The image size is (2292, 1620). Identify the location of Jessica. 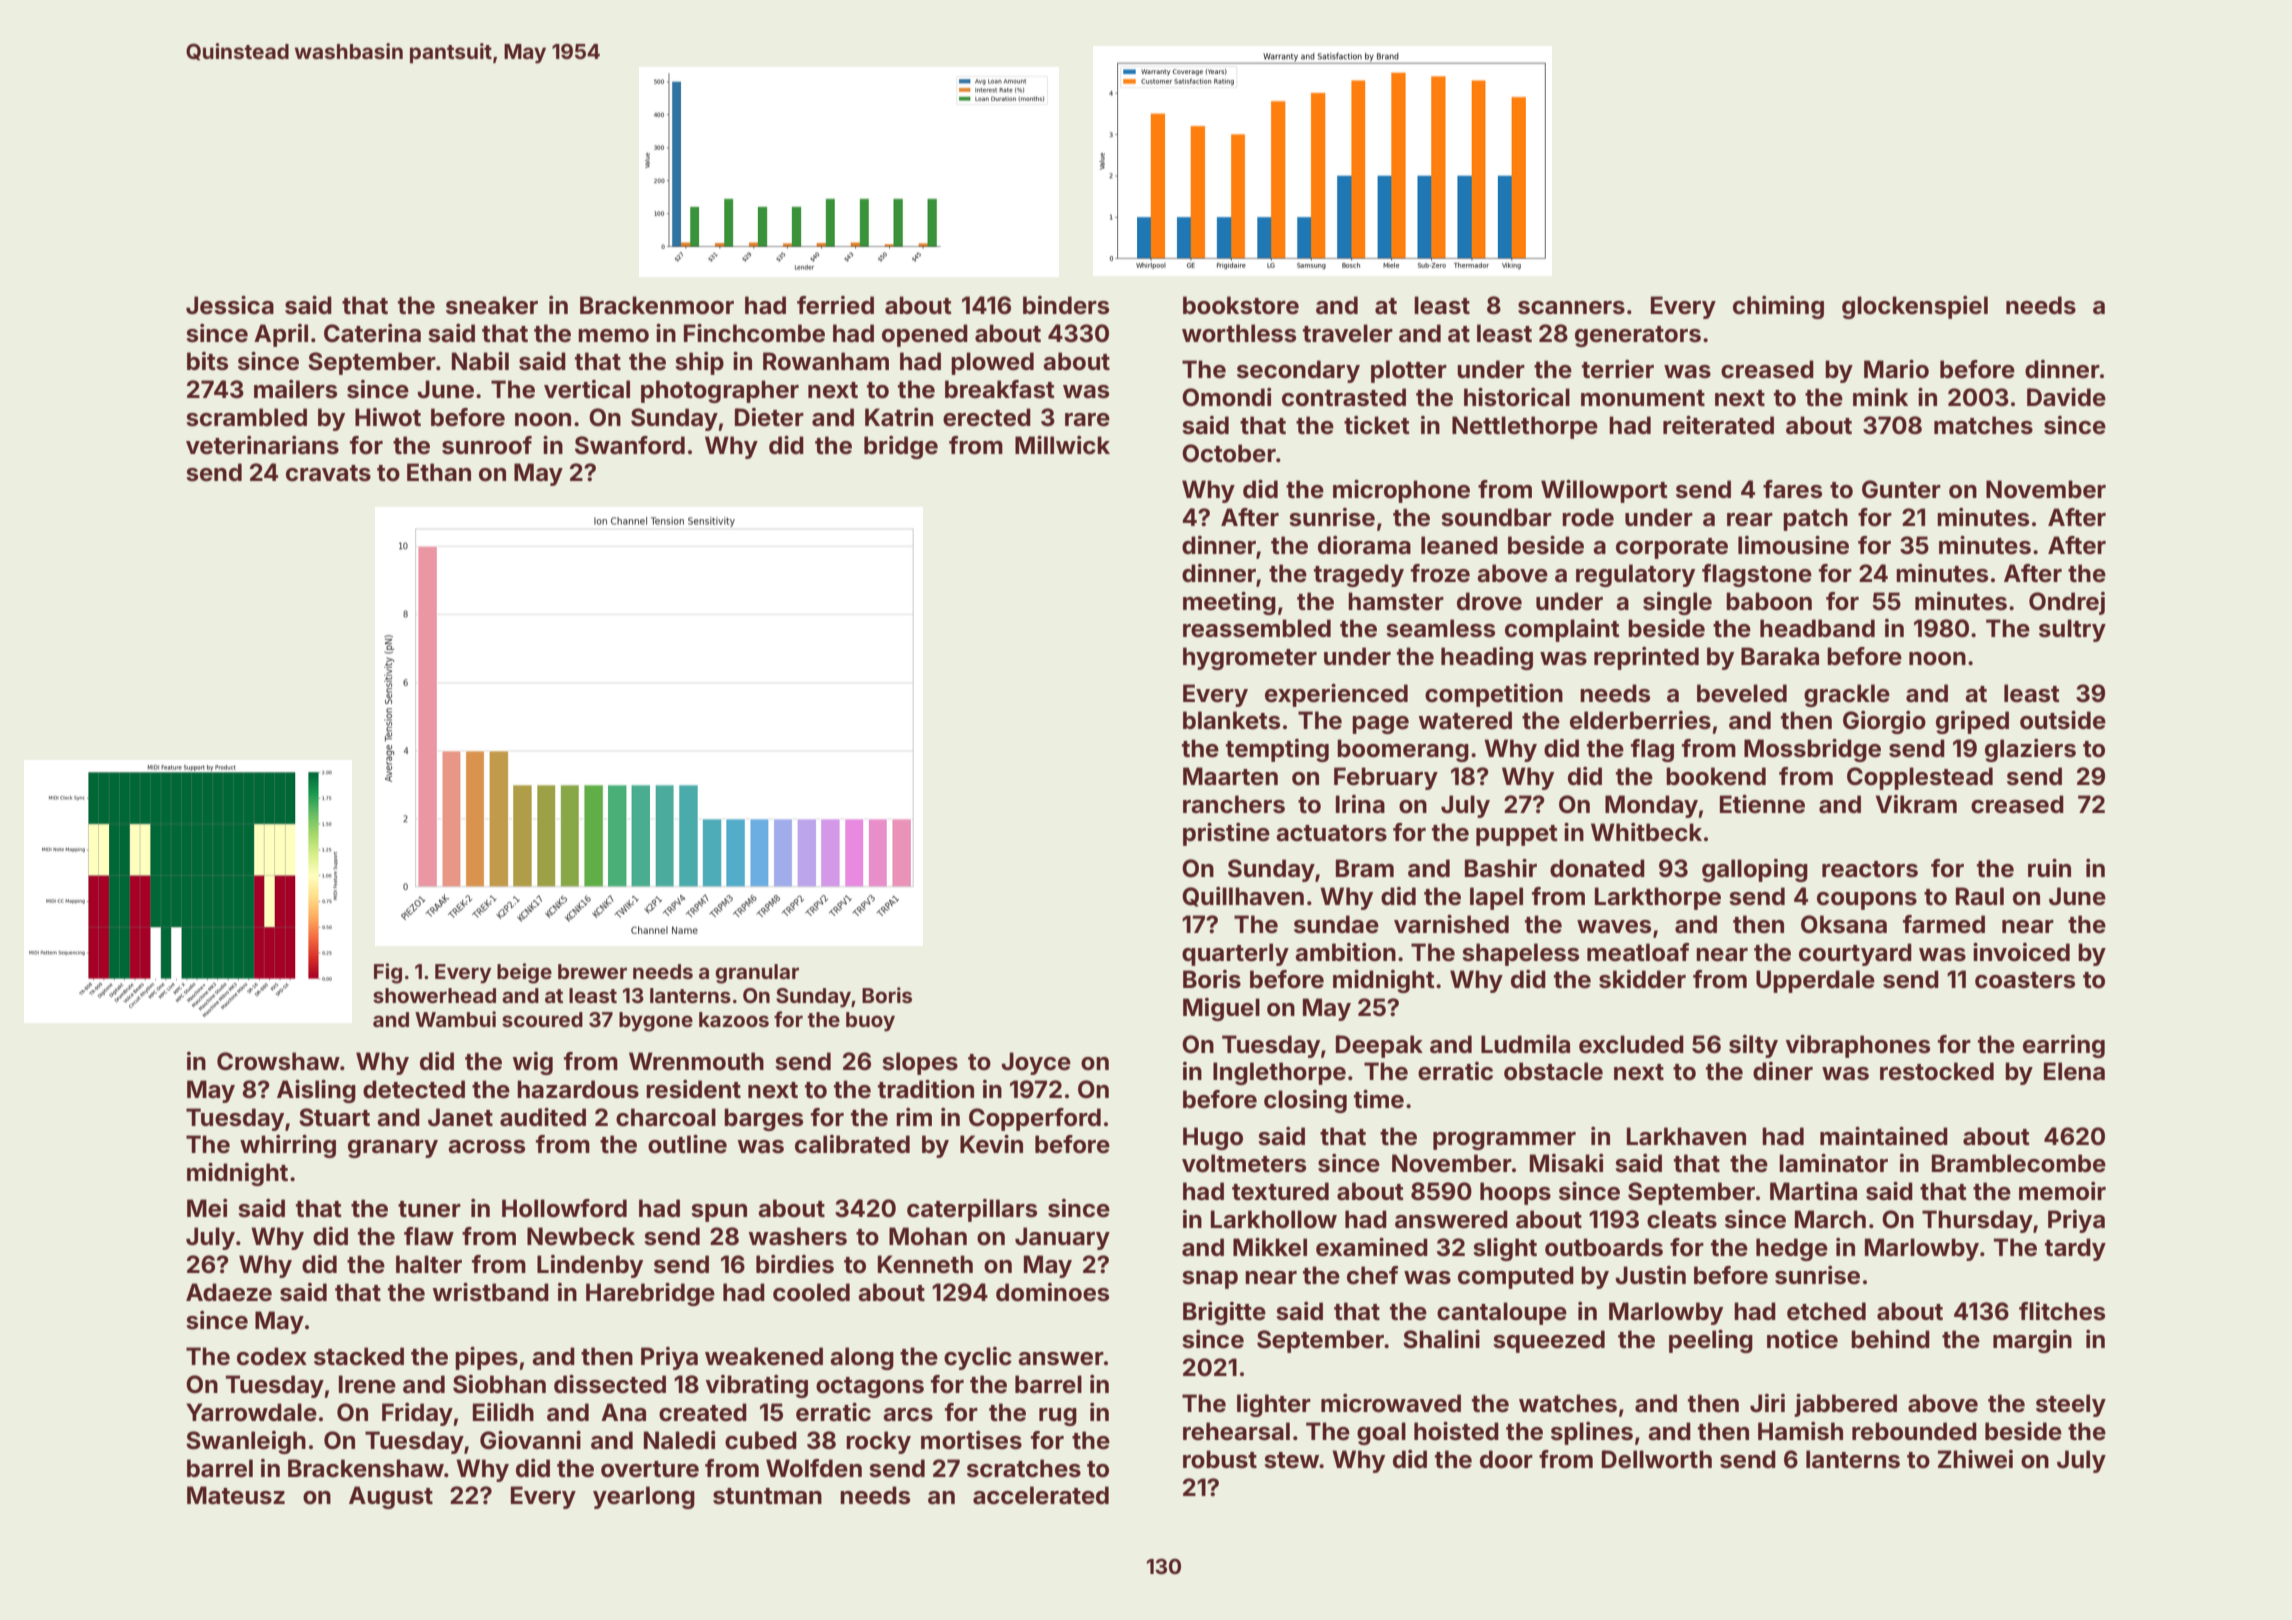
(230, 305).
